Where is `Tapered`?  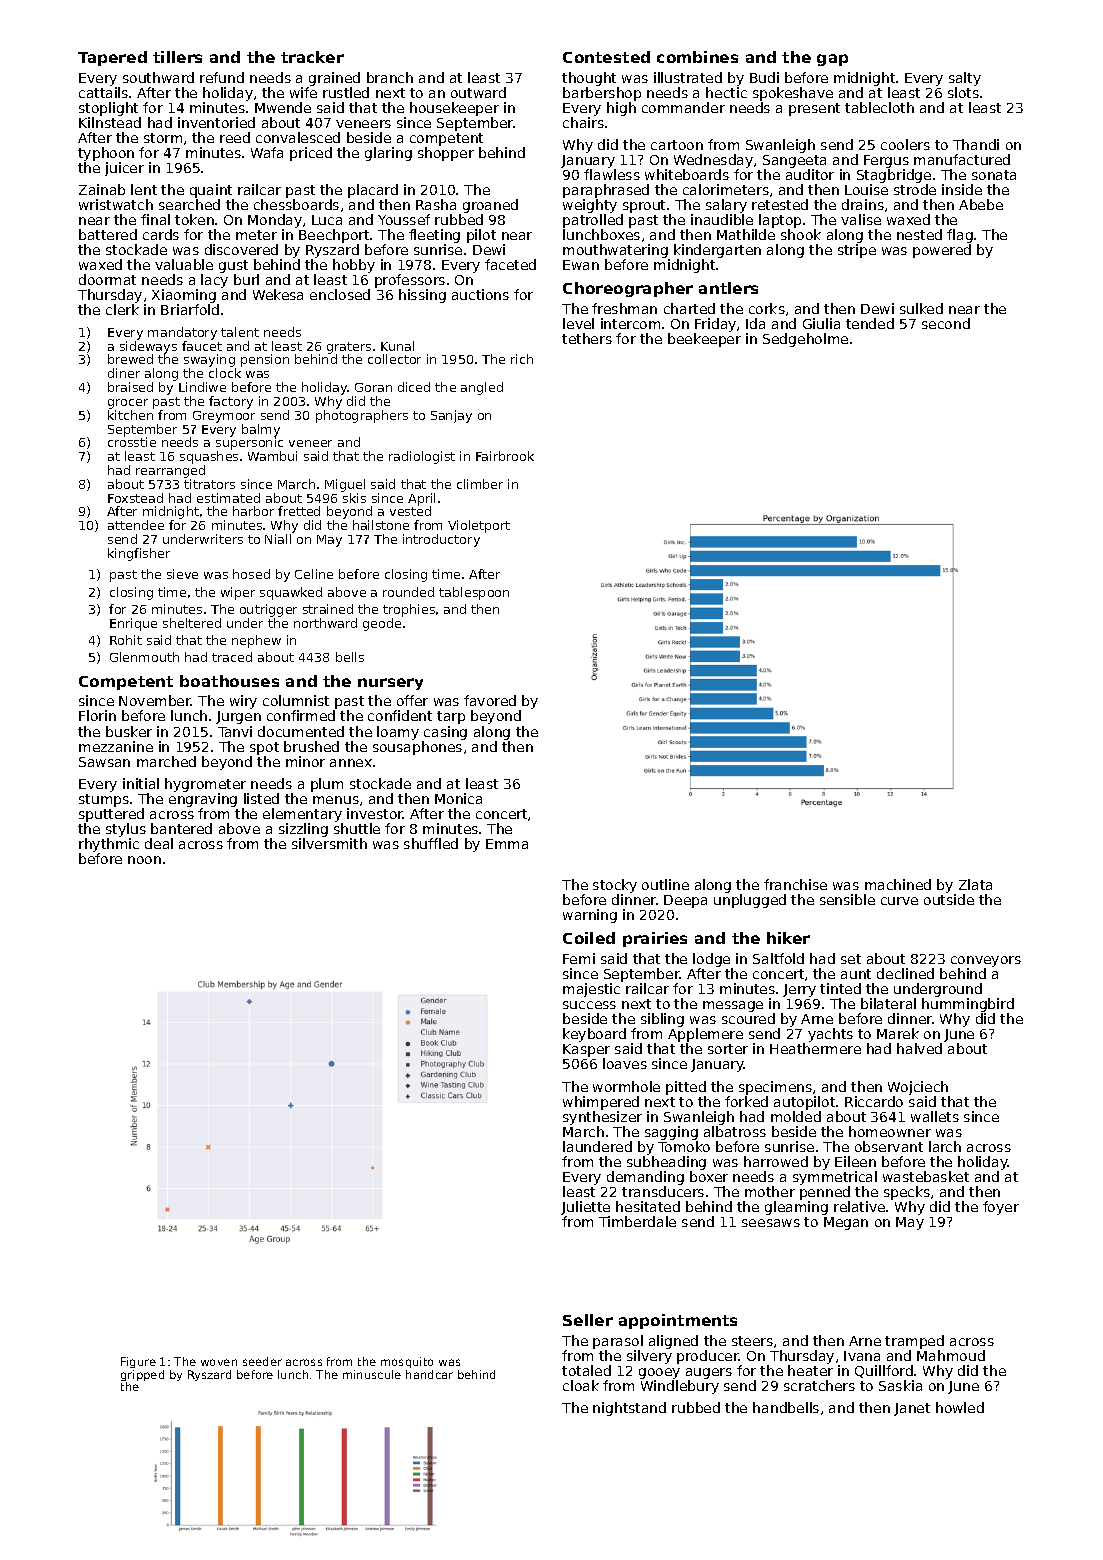
Tapered is located at coordinates (112, 58).
